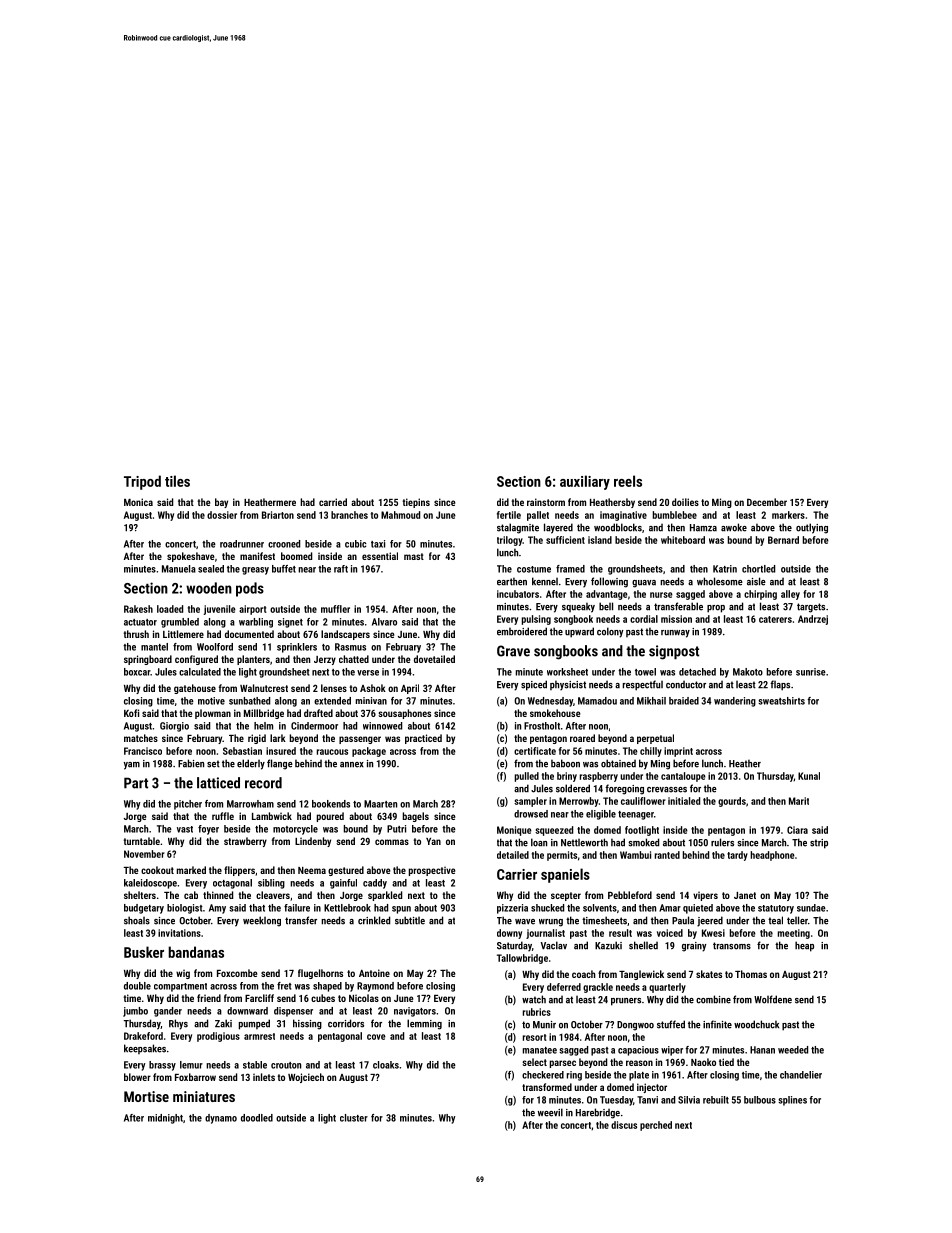 The height and width of the screenshot is (1233, 952). Describe the element at coordinates (273, 895) in the screenshot. I see `cleavers` at that location.
